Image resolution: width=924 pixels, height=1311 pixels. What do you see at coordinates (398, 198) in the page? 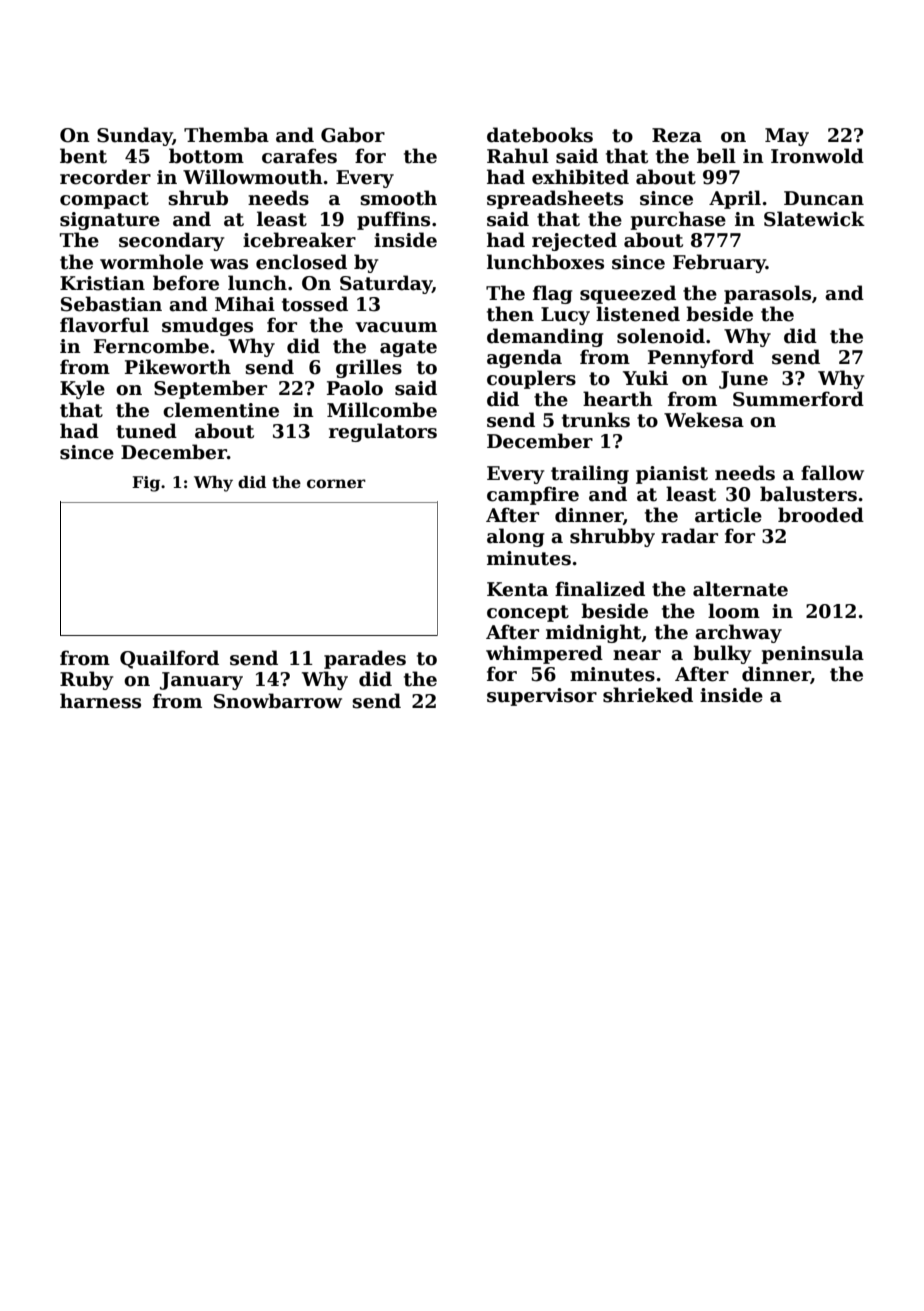
I see `smooth` at bounding box center [398, 198].
